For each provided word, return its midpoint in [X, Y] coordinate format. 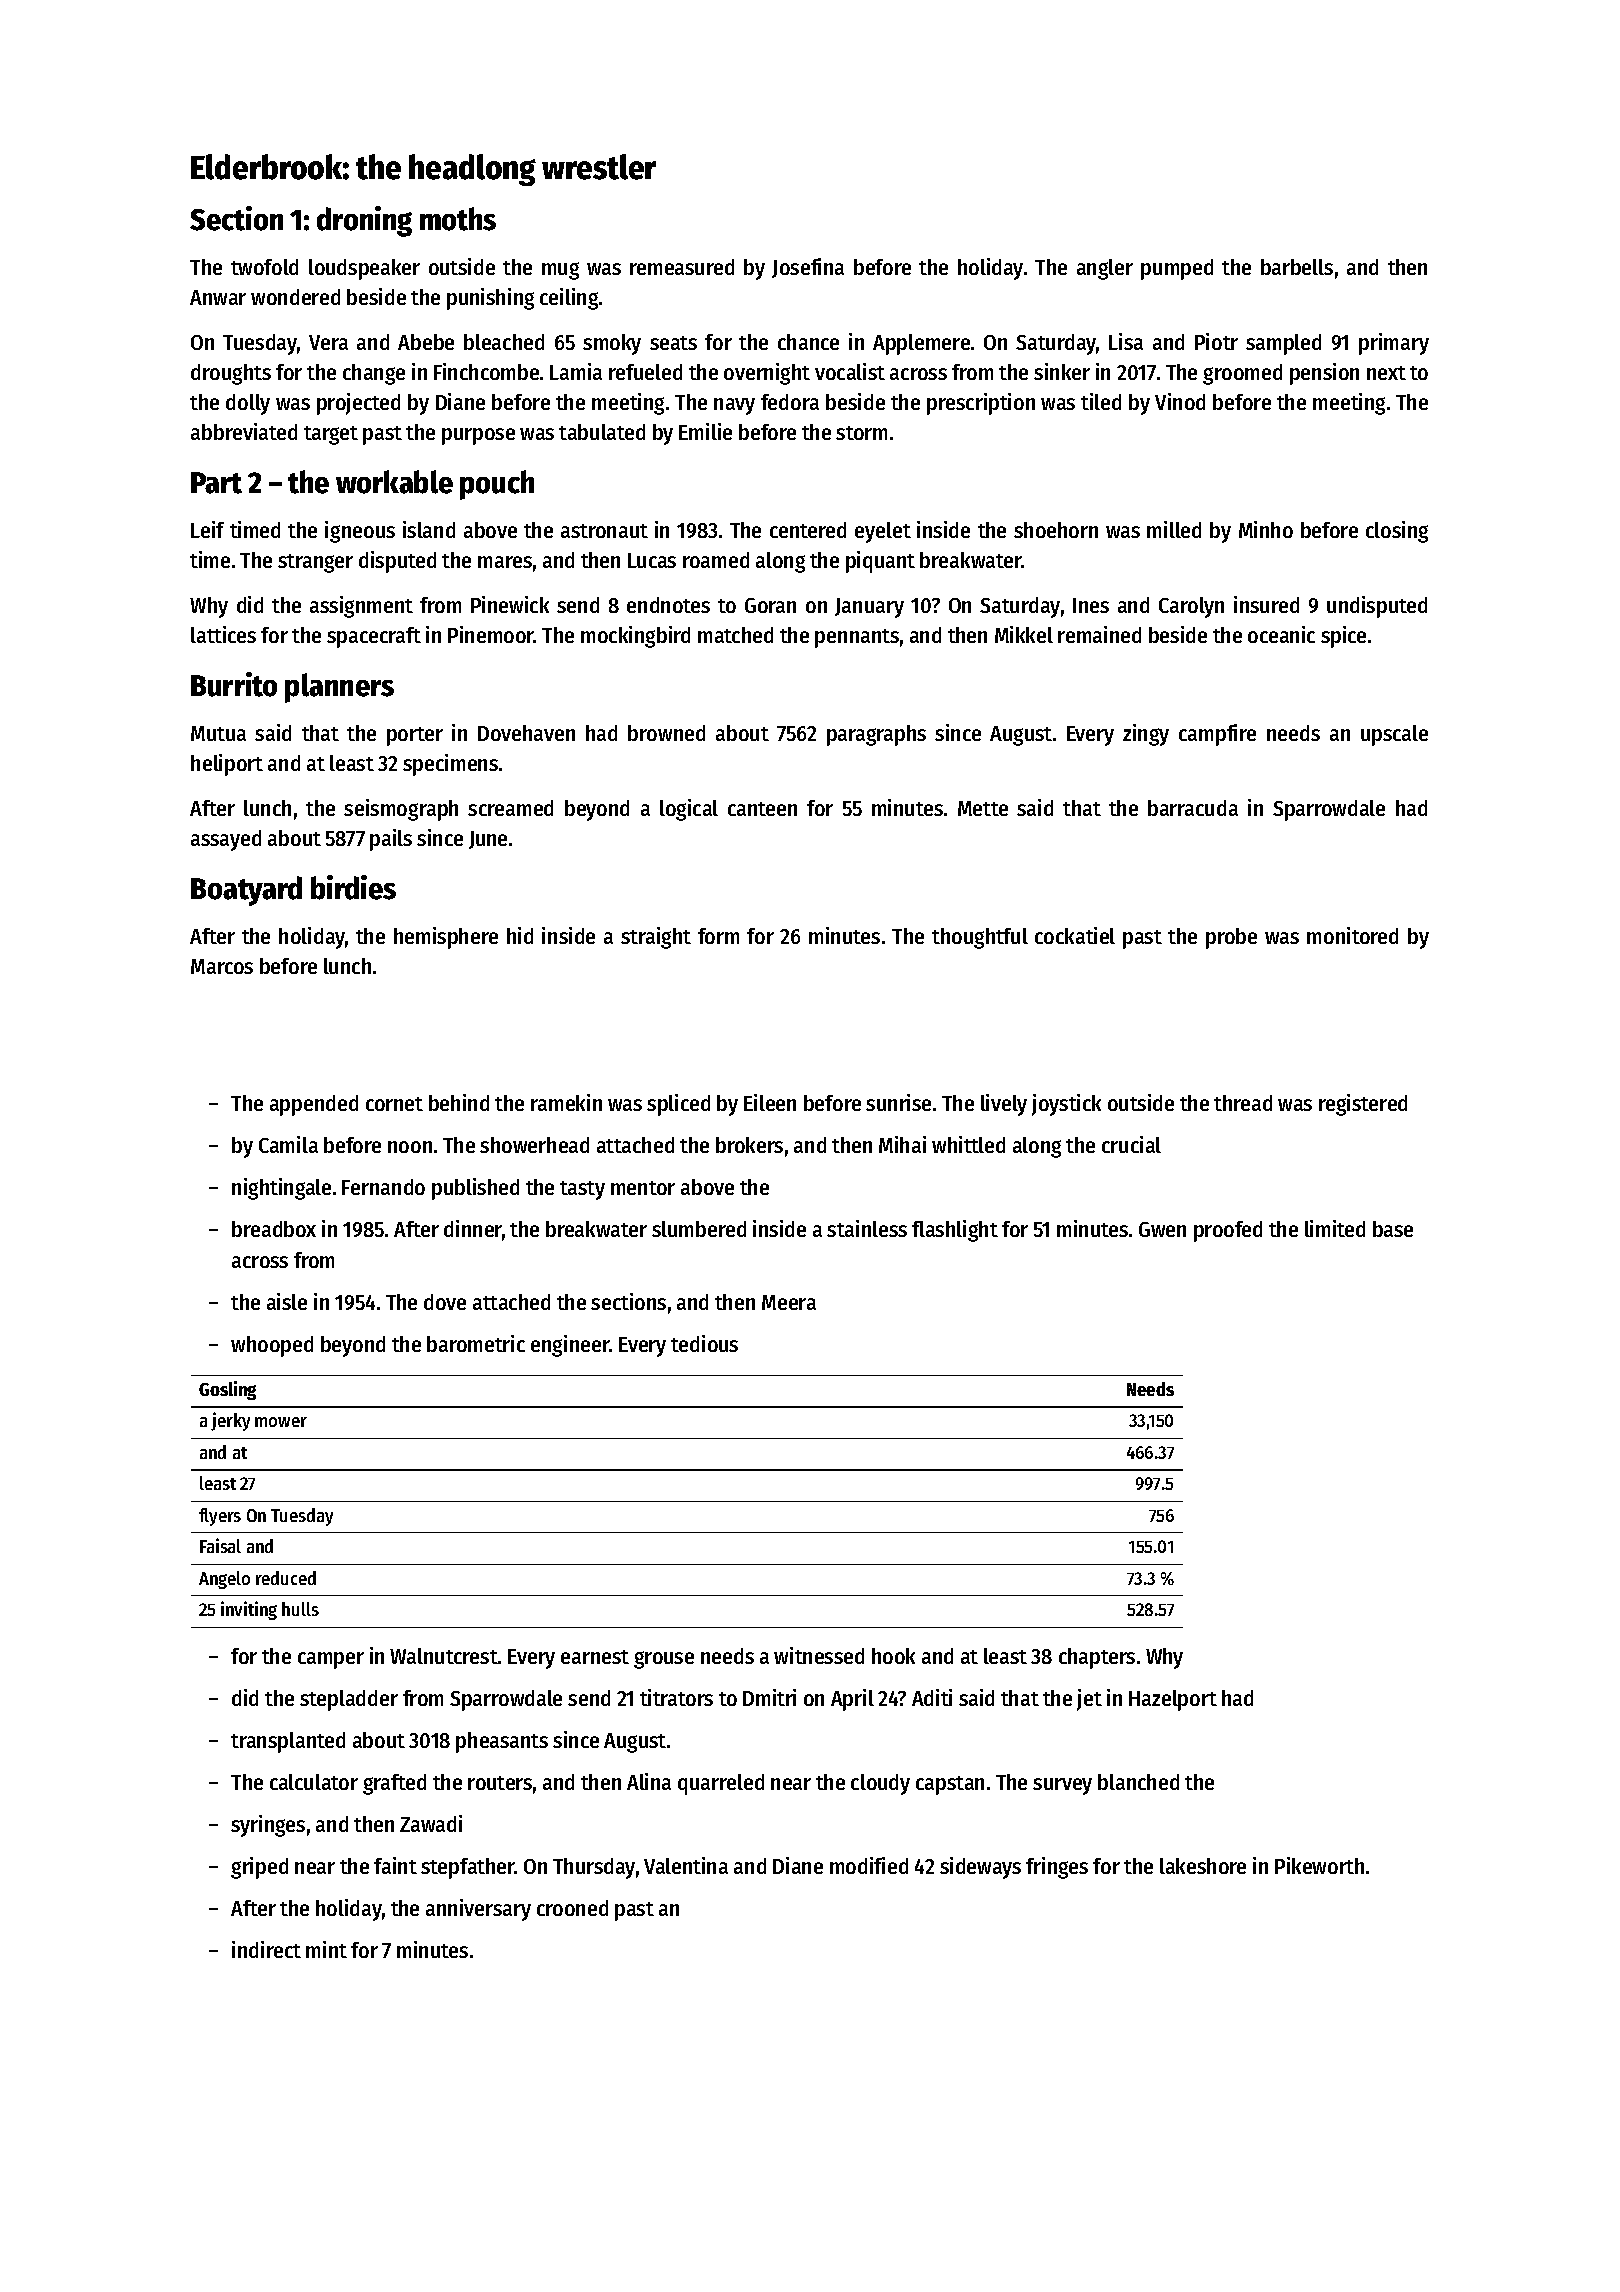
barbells [1297, 267]
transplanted [288, 1742]
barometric [476, 1343]
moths [458, 219]
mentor [643, 1188]
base [1393, 1229]
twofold [264, 267]
